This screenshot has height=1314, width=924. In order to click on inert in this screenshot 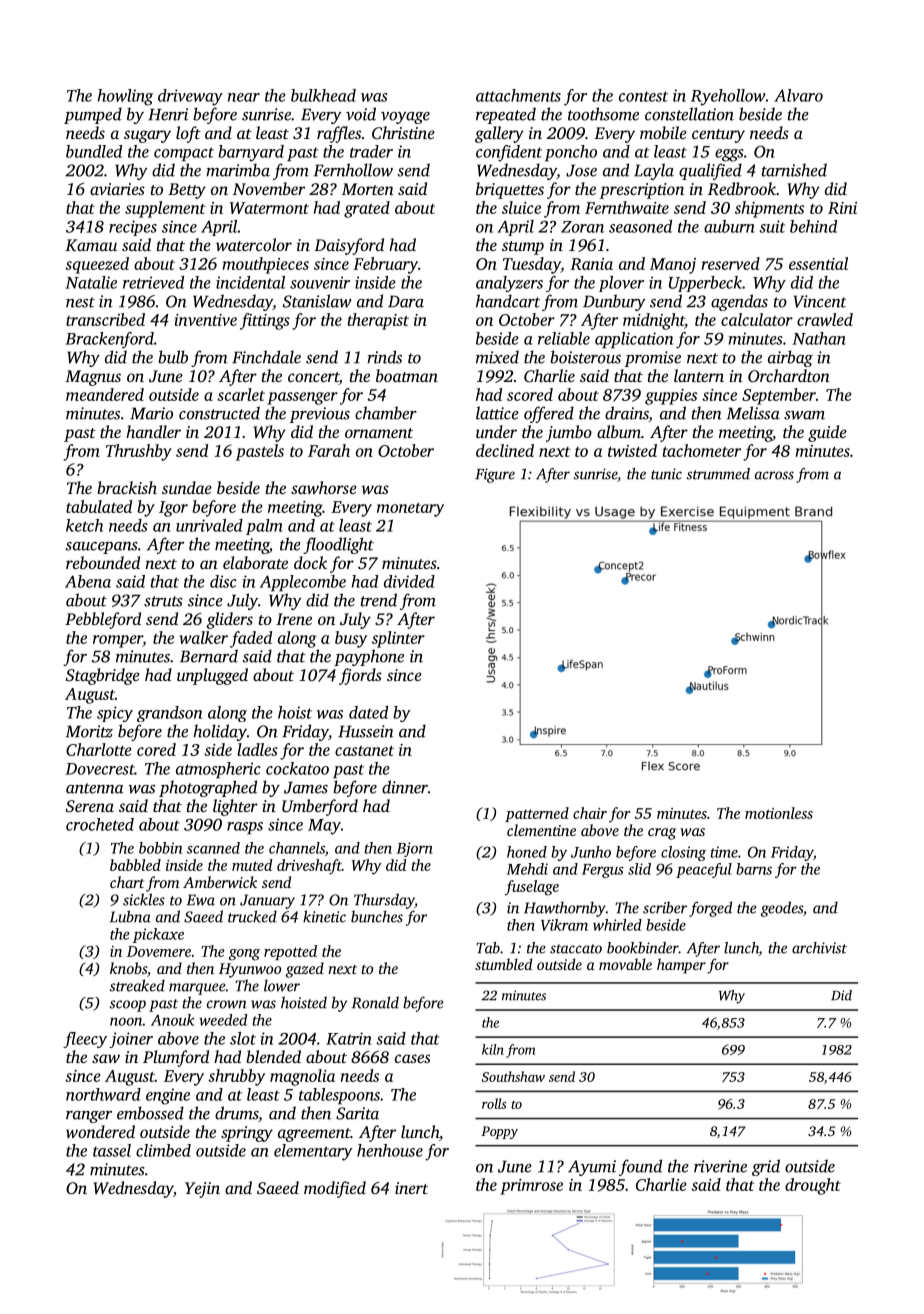, I will do `click(411, 1188)`.
